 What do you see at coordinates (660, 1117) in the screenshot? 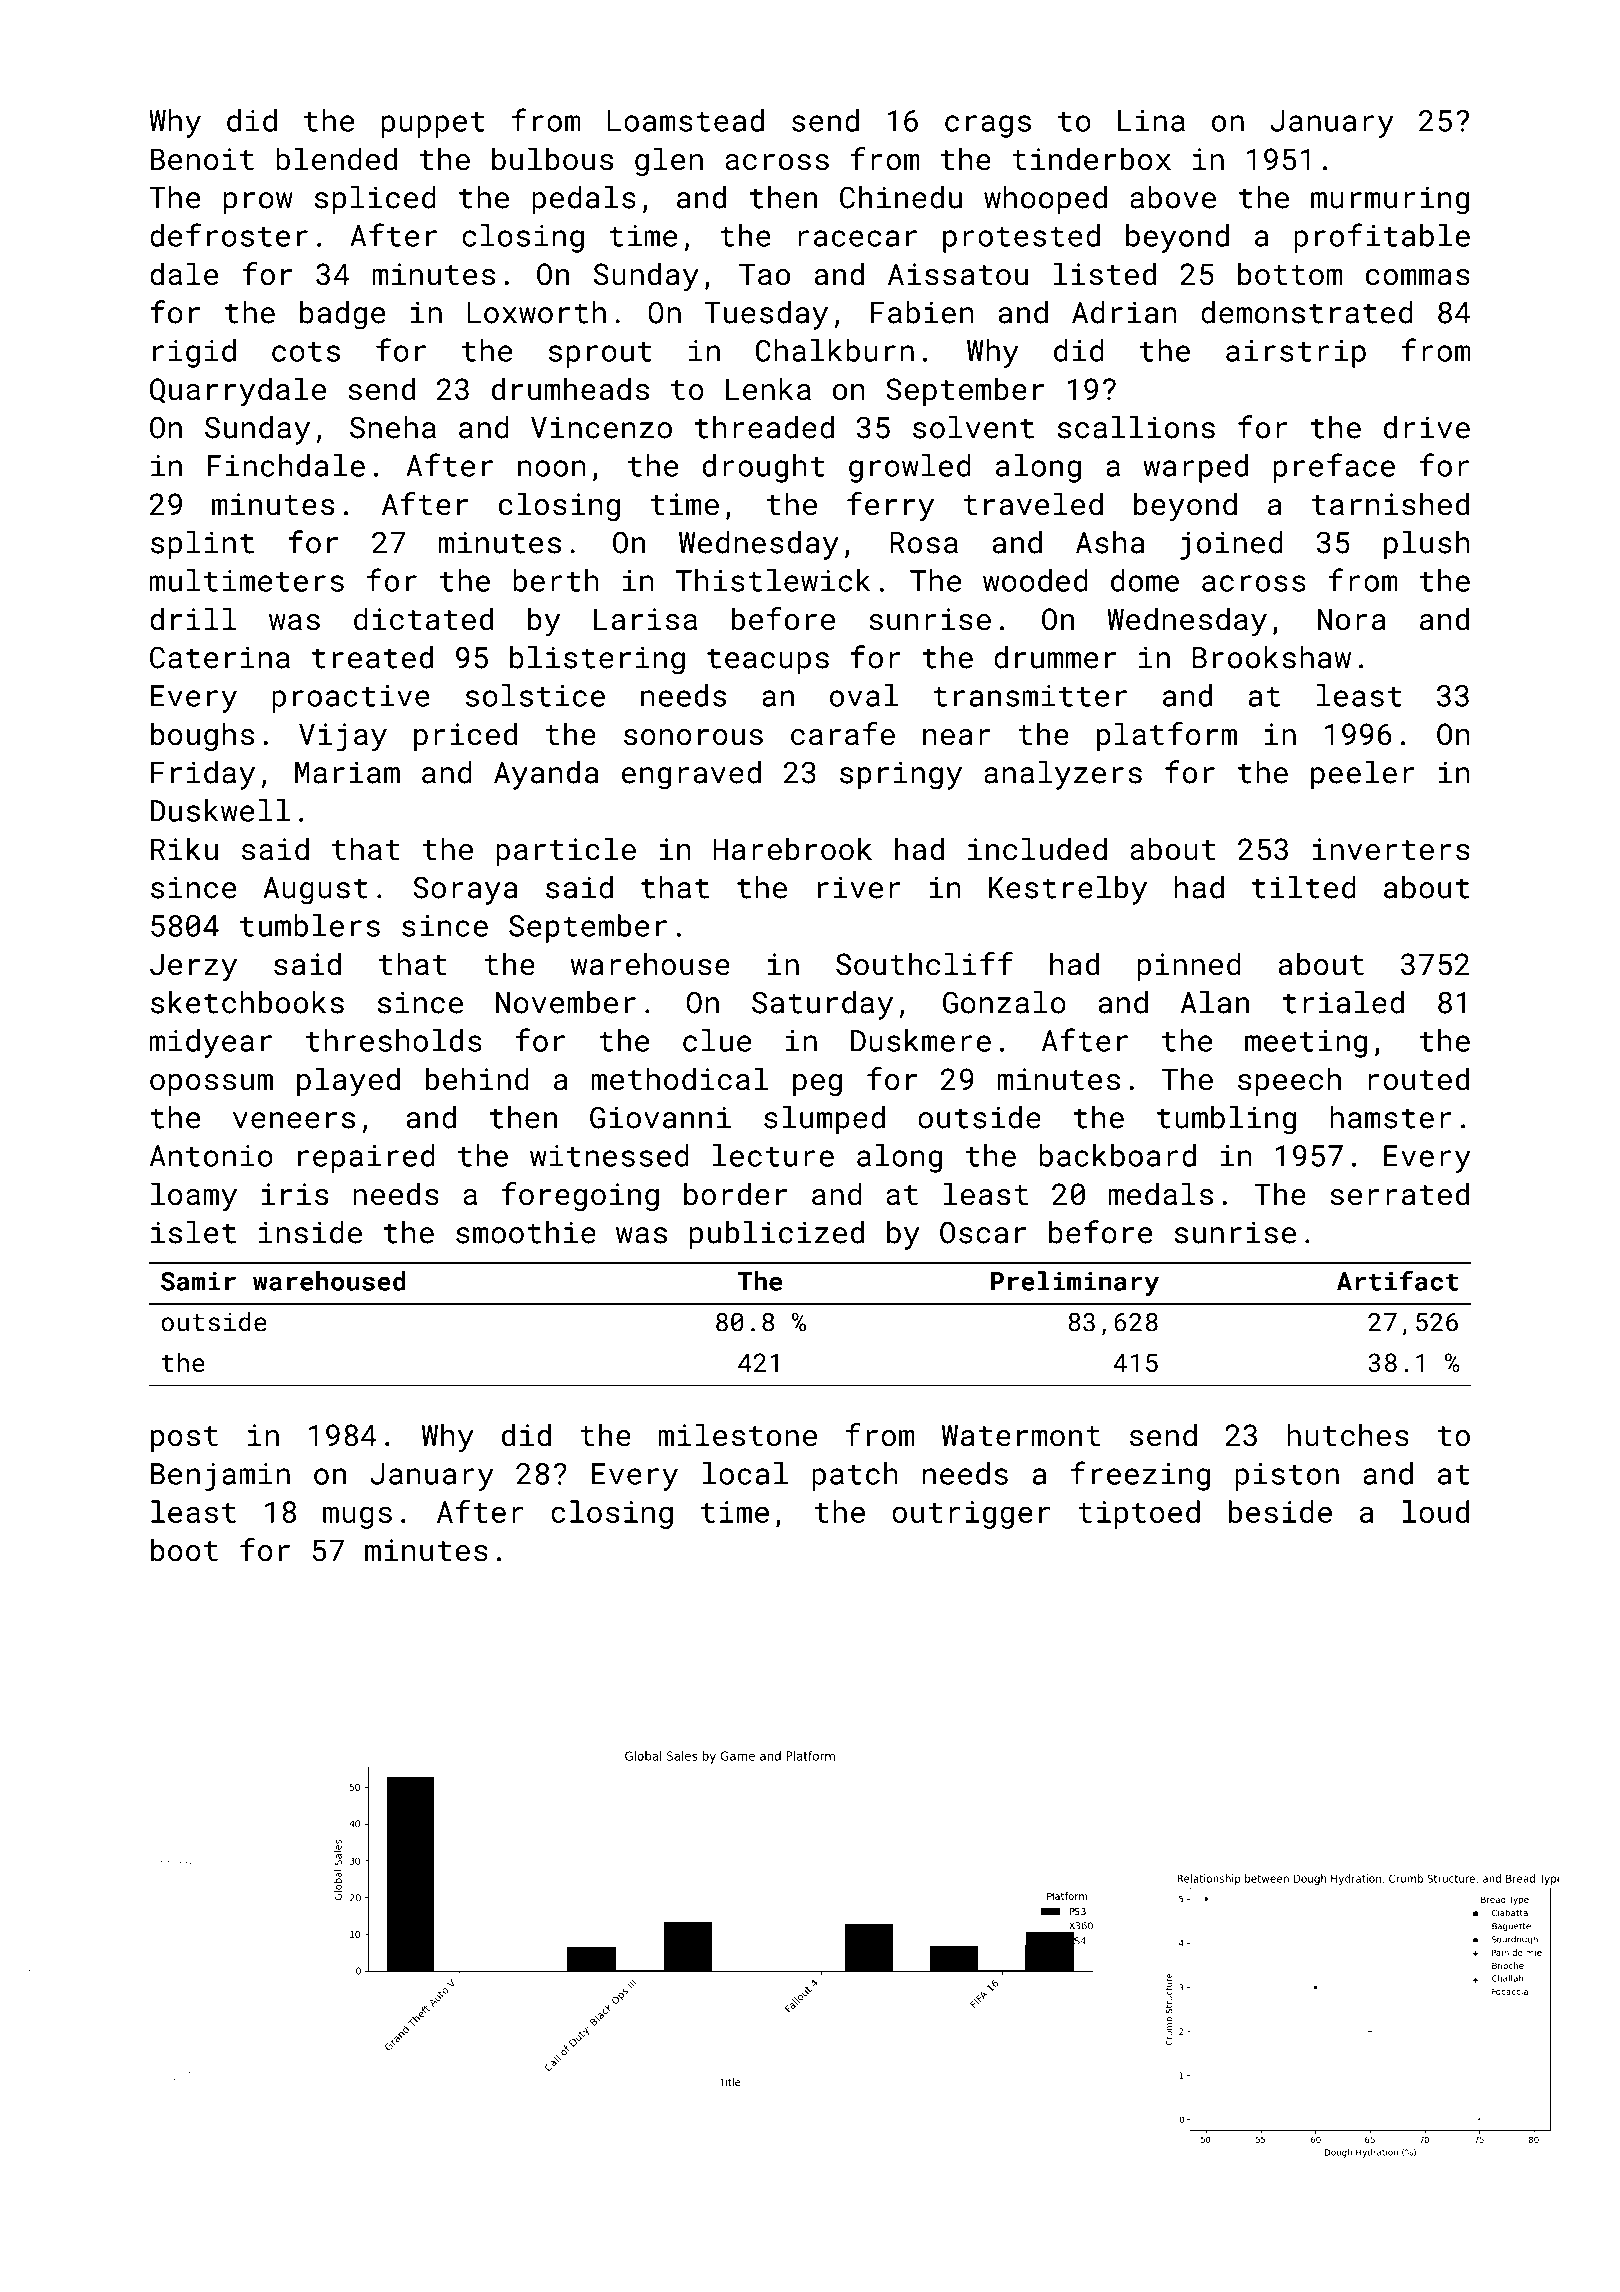
I see `Giovanni` at bounding box center [660, 1117].
